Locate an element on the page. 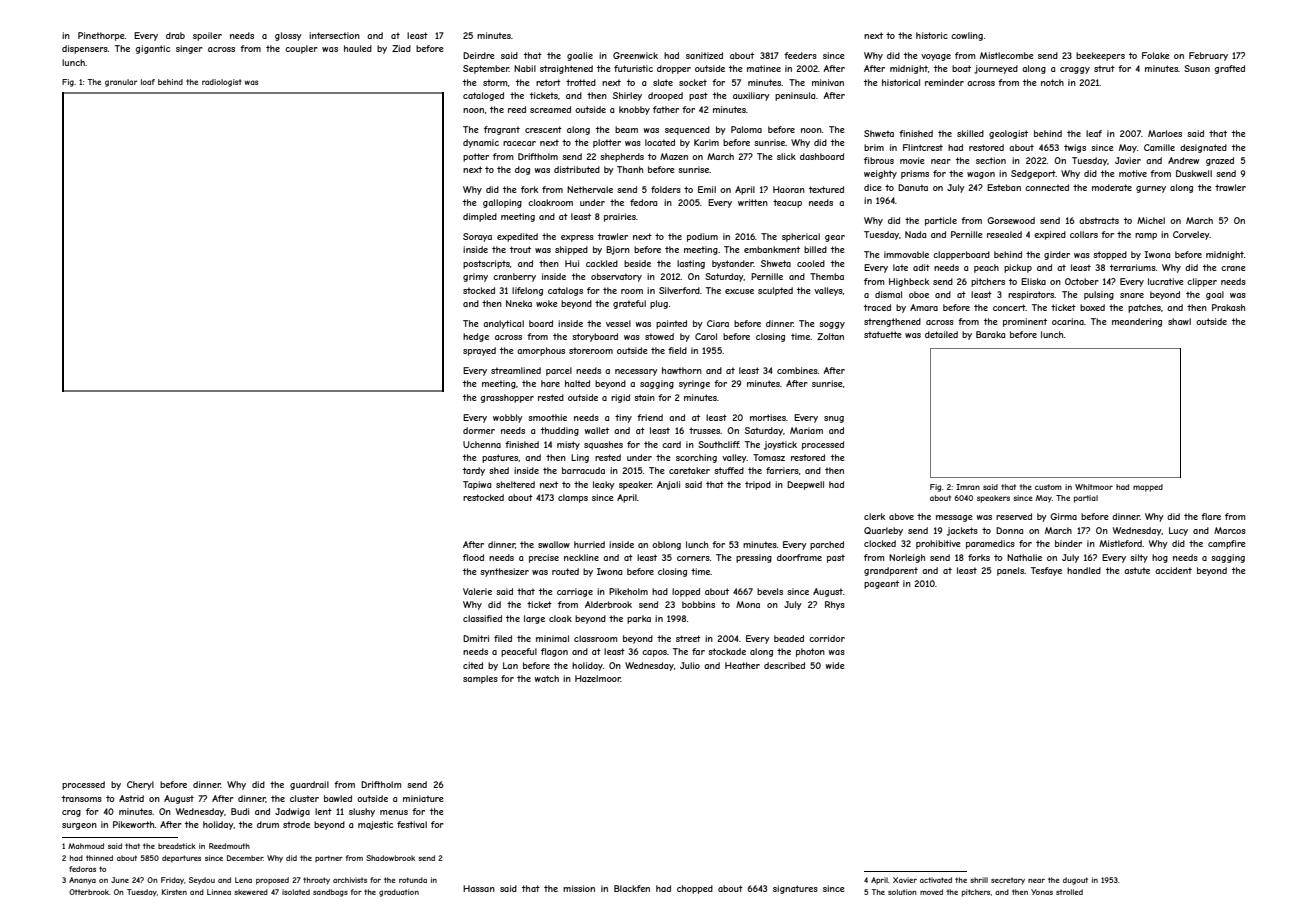 This page has height=924, width=1308. oblong is located at coordinates (666, 545).
